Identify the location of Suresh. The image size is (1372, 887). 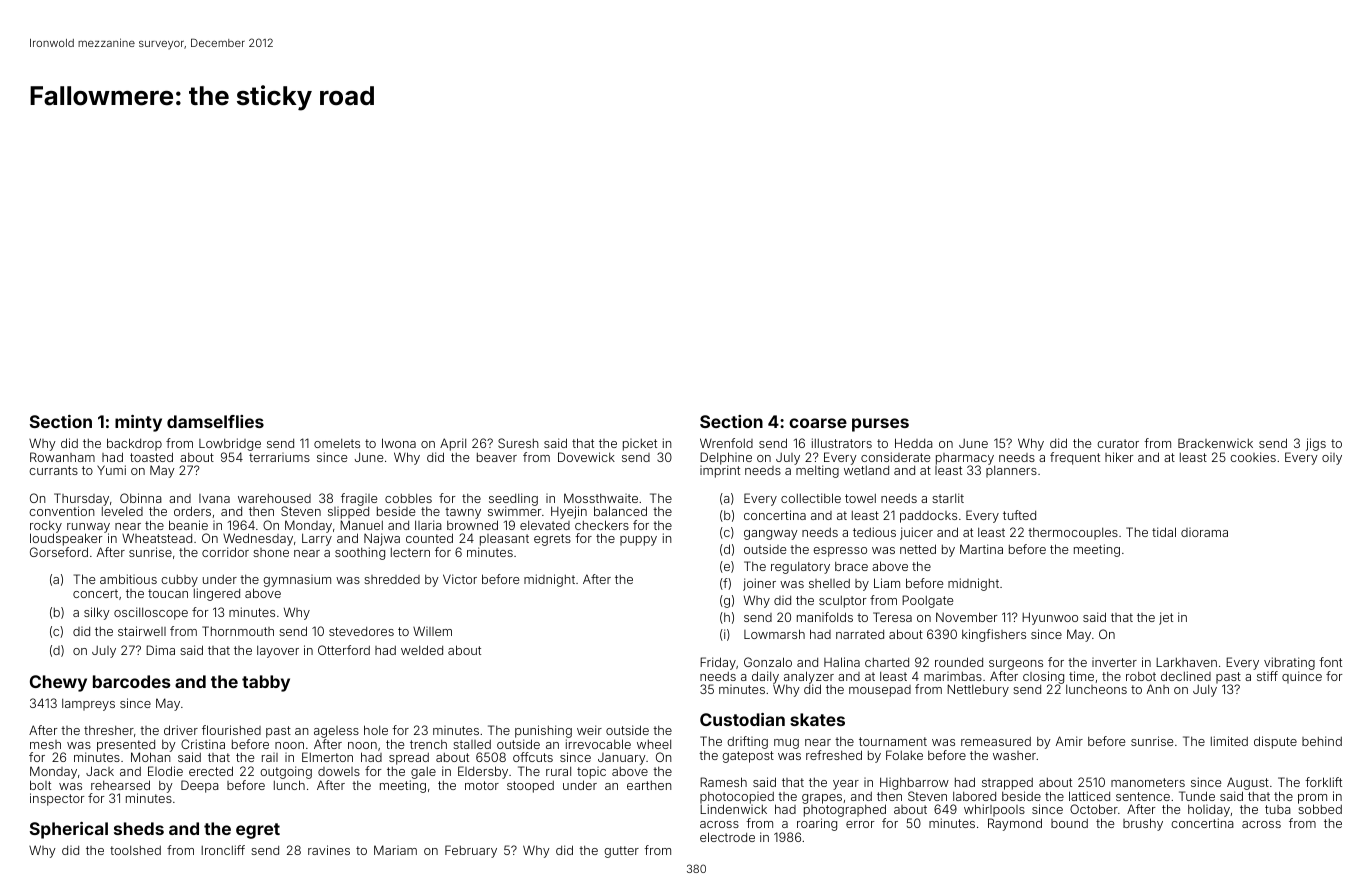
(518, 443).
